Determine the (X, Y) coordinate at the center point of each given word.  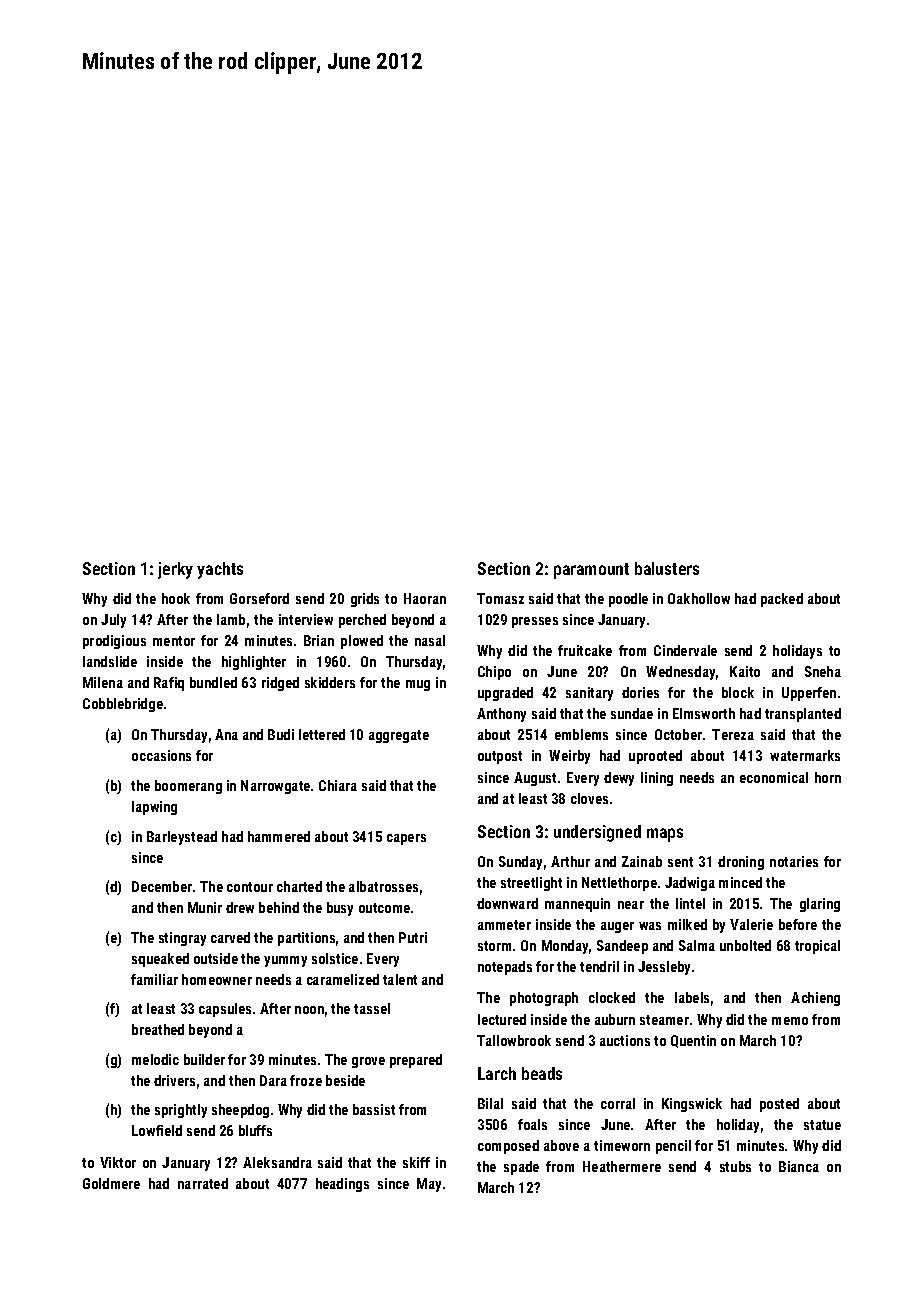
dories (640, 692)
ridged (280, 684)
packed (782, 600)
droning (741, 863)
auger (617, 927)
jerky (175, 570)
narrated (203, 1183)
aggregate (399, 736)
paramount (591, 571)
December (162, 886)
